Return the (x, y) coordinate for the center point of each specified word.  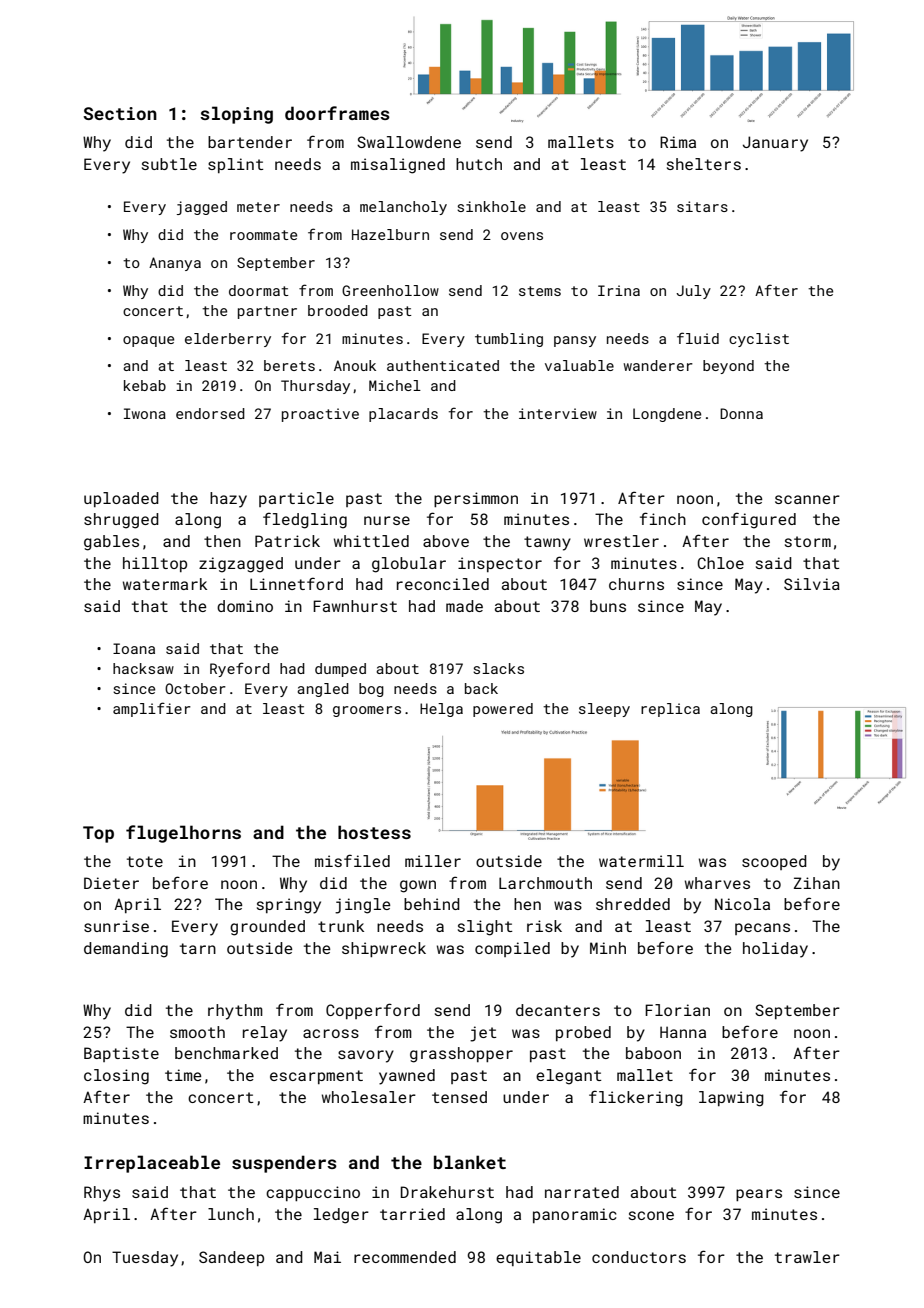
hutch (479, 164)
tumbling (509, 340)
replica (670, 710)
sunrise (116, 926)
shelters (704, 164)
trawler (807, 1257)
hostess (374, 832)
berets (289, 365)
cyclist (759, 340)
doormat (259, 290)
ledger (341, 1216)
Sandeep (231, 1258)
